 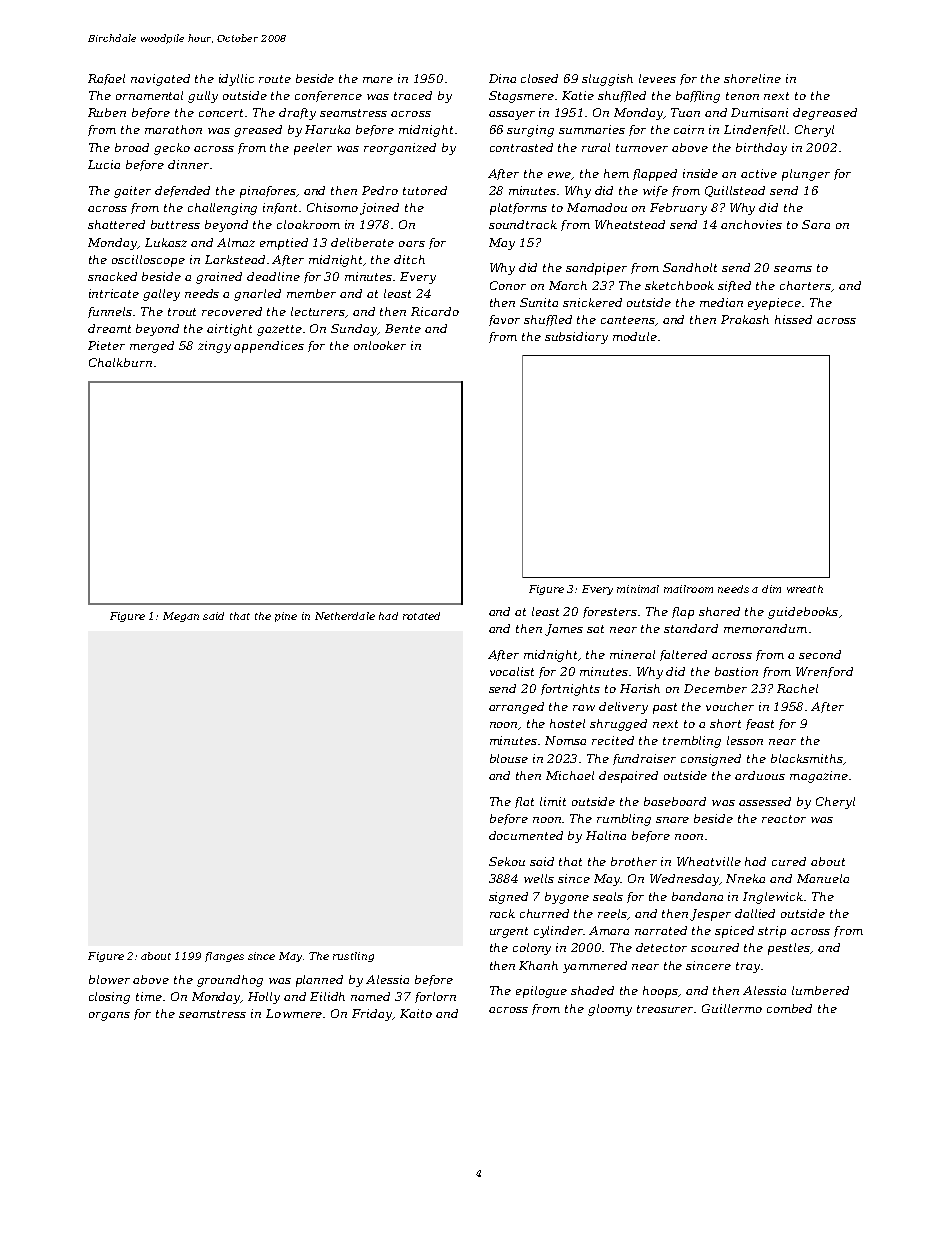 What do you see at coordinates (616, 173) in the image?
I see `hem` at bounding box center [616, 173].
